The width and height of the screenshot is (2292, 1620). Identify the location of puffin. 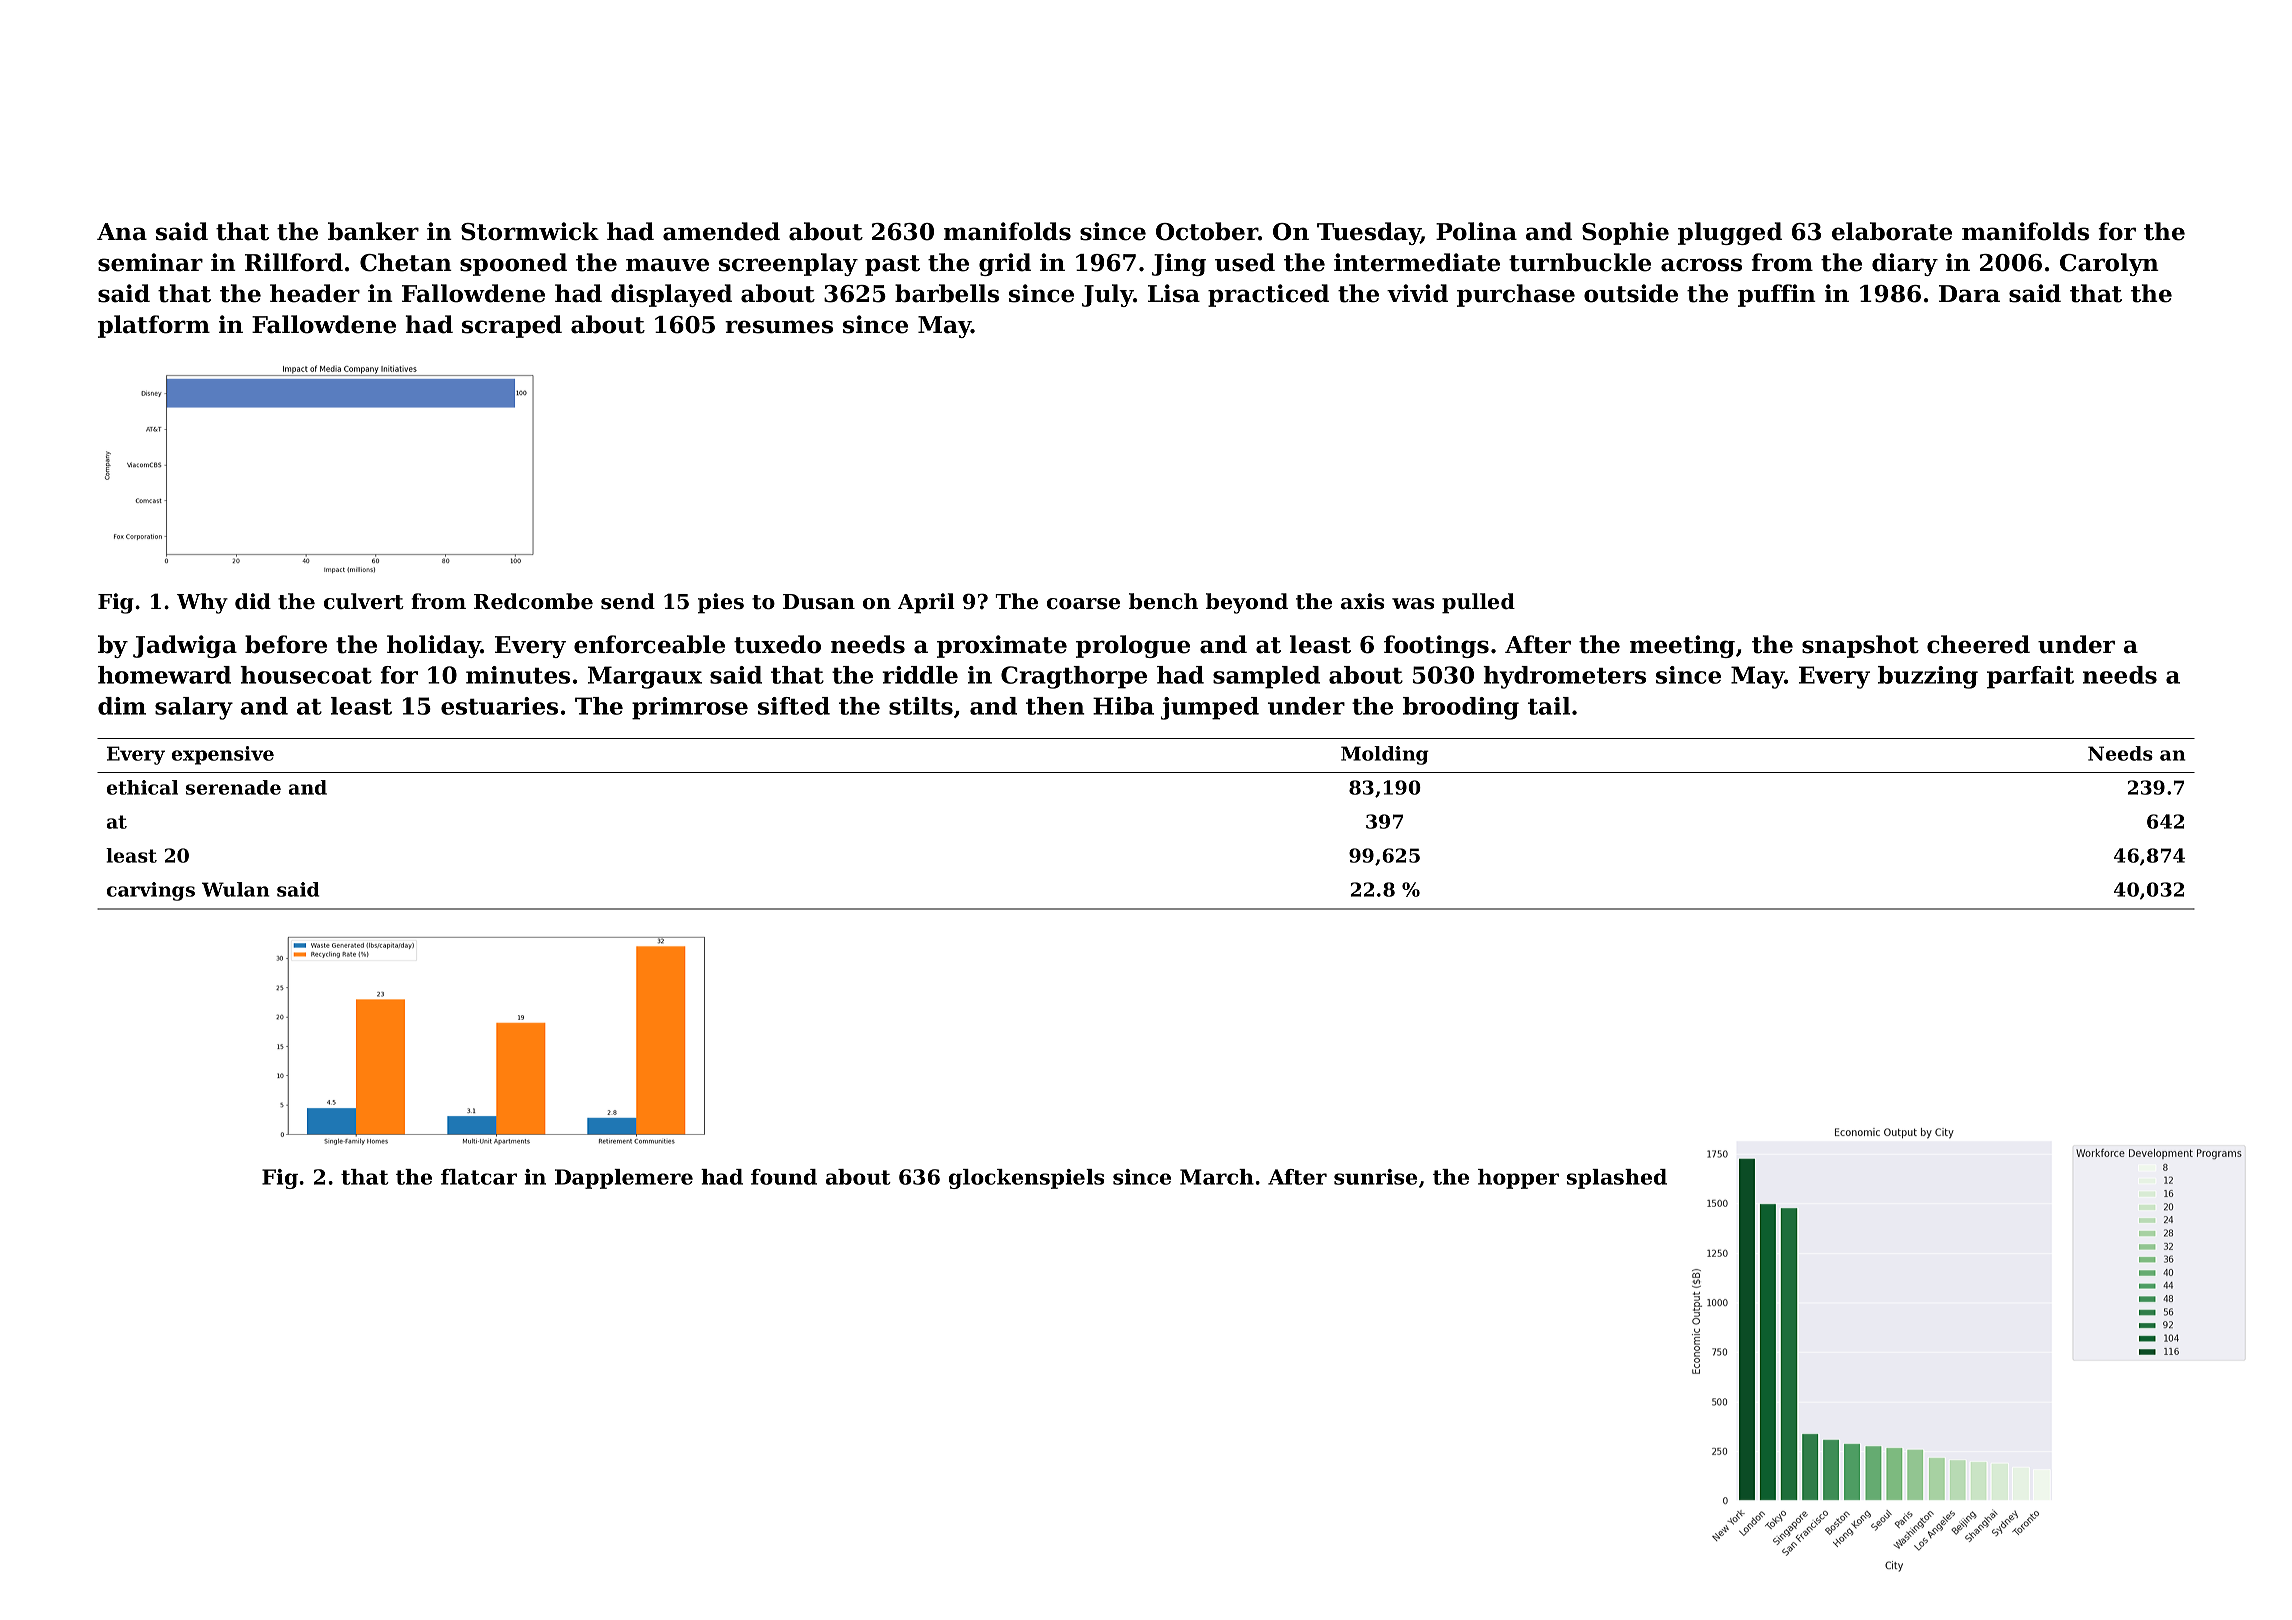
(1777, 295).
